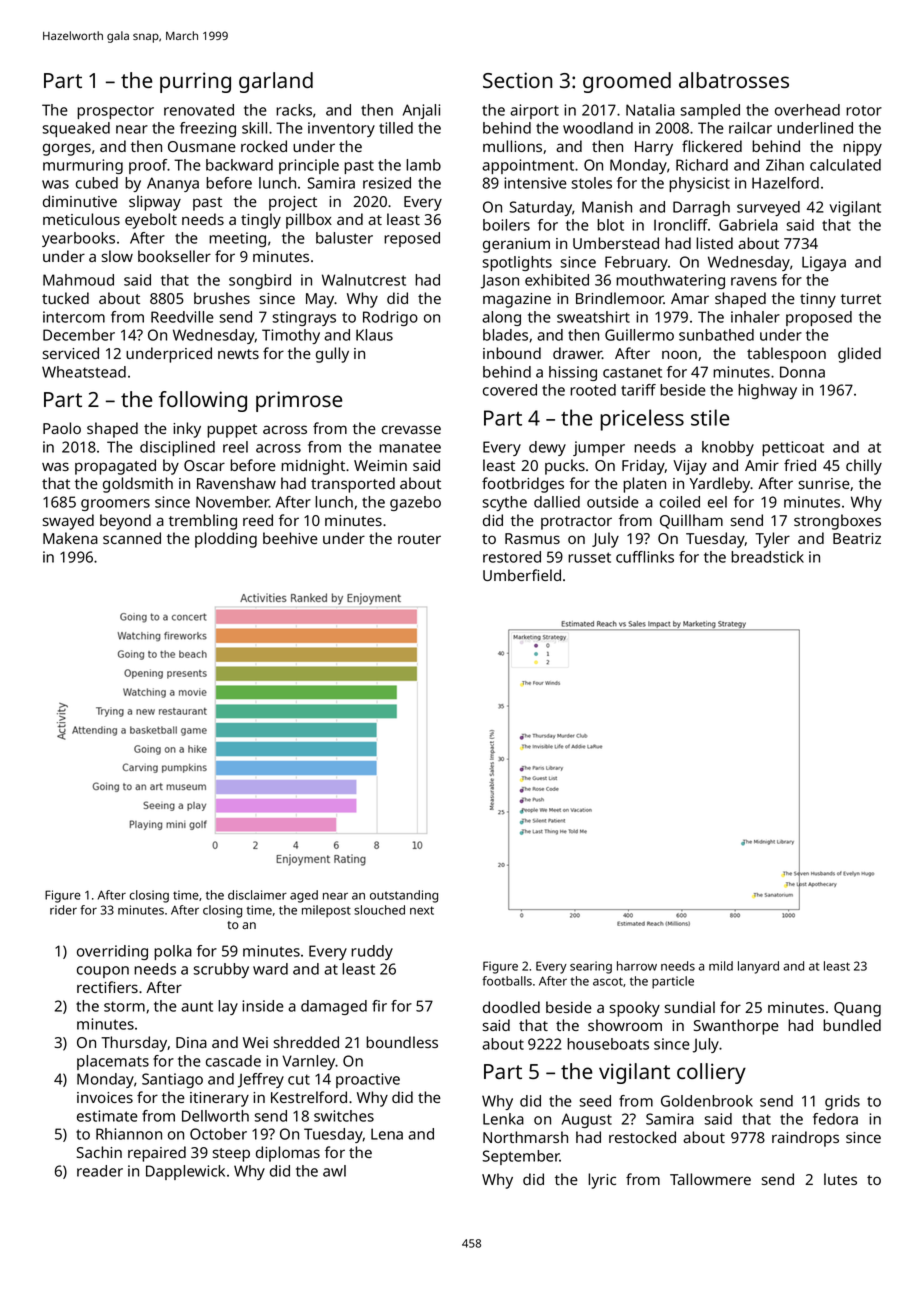  What do you see at coordinates (638, 390) in the screenshot?
I see `tariff` at bounding box center [638, 390].
